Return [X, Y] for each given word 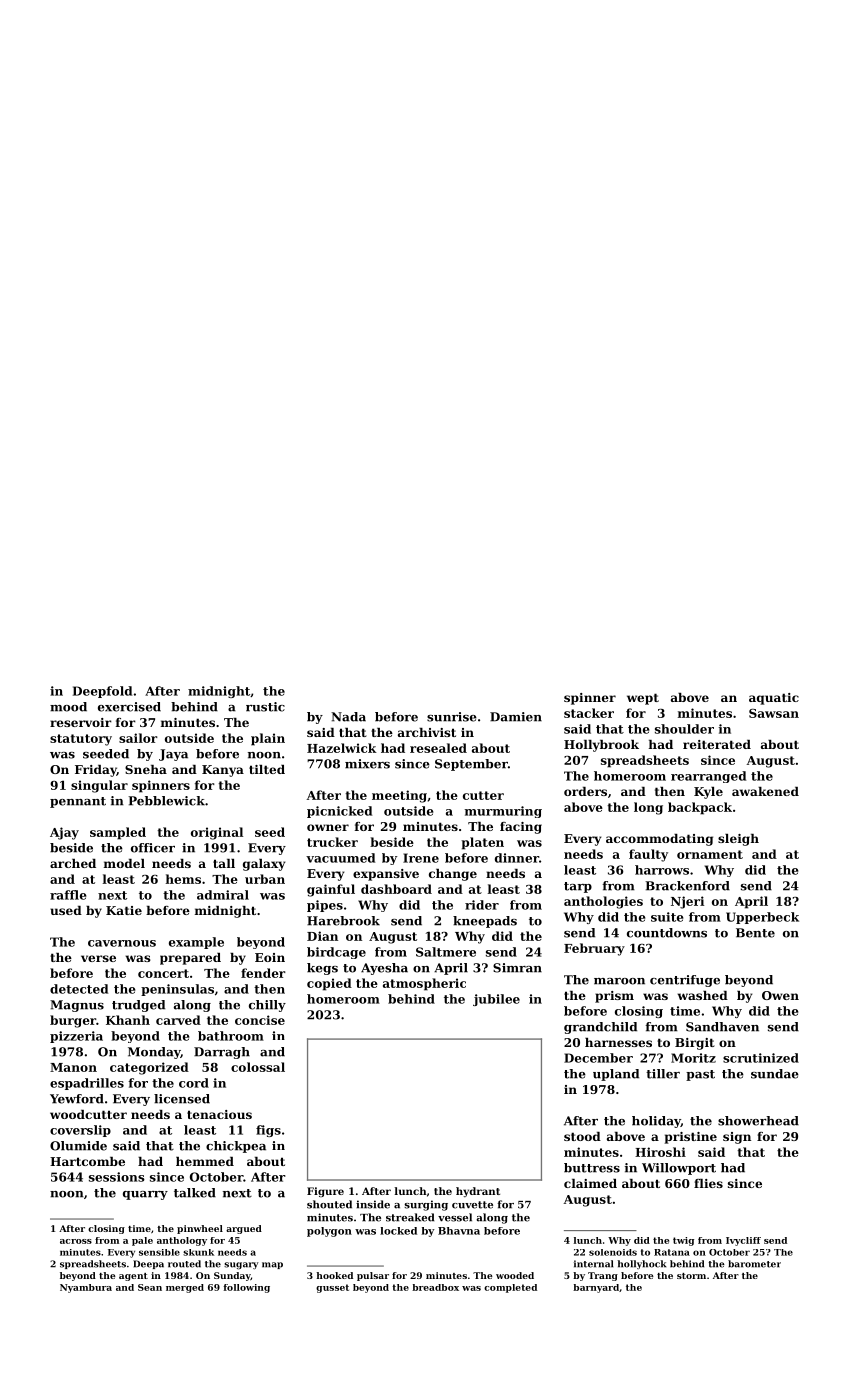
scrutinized [761, 1058]
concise [260, 1020]
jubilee [496, 1000]
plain [268, 739]
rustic [265, 707]
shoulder [684, 729]
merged [185, 1288]
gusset [332, 1288]
